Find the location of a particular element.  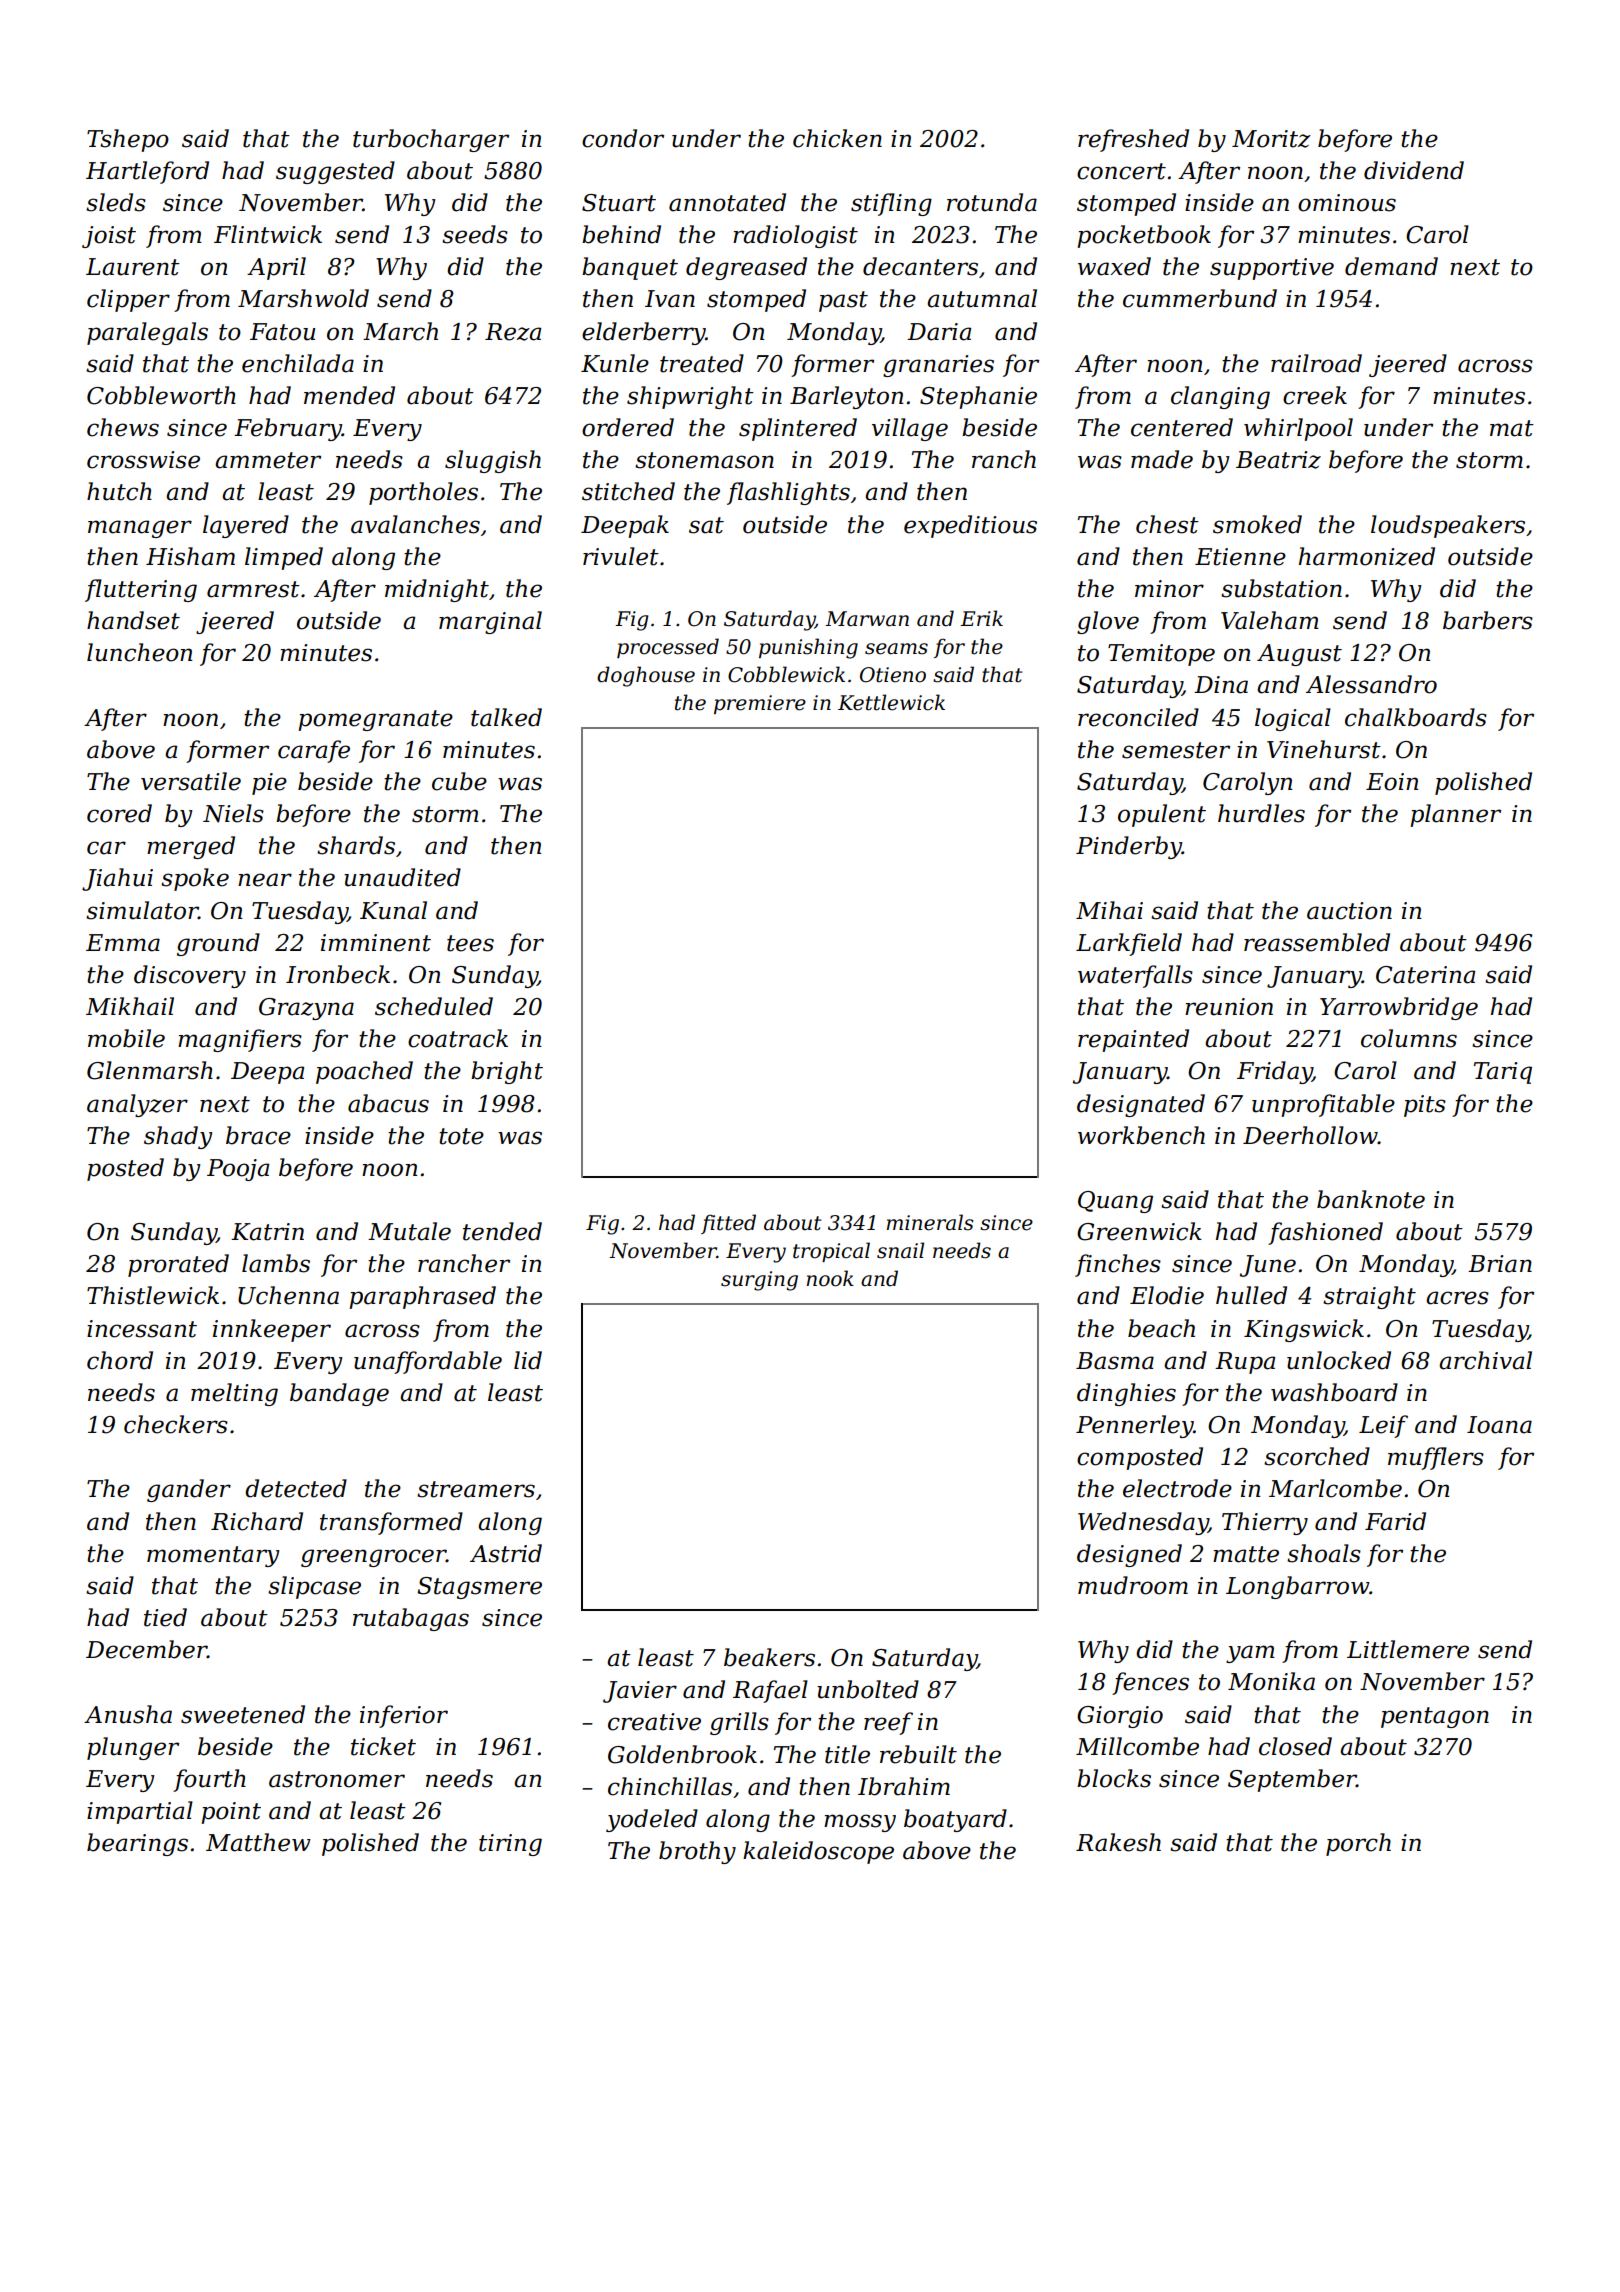

prorated is located at coordinates (178, 1265).
